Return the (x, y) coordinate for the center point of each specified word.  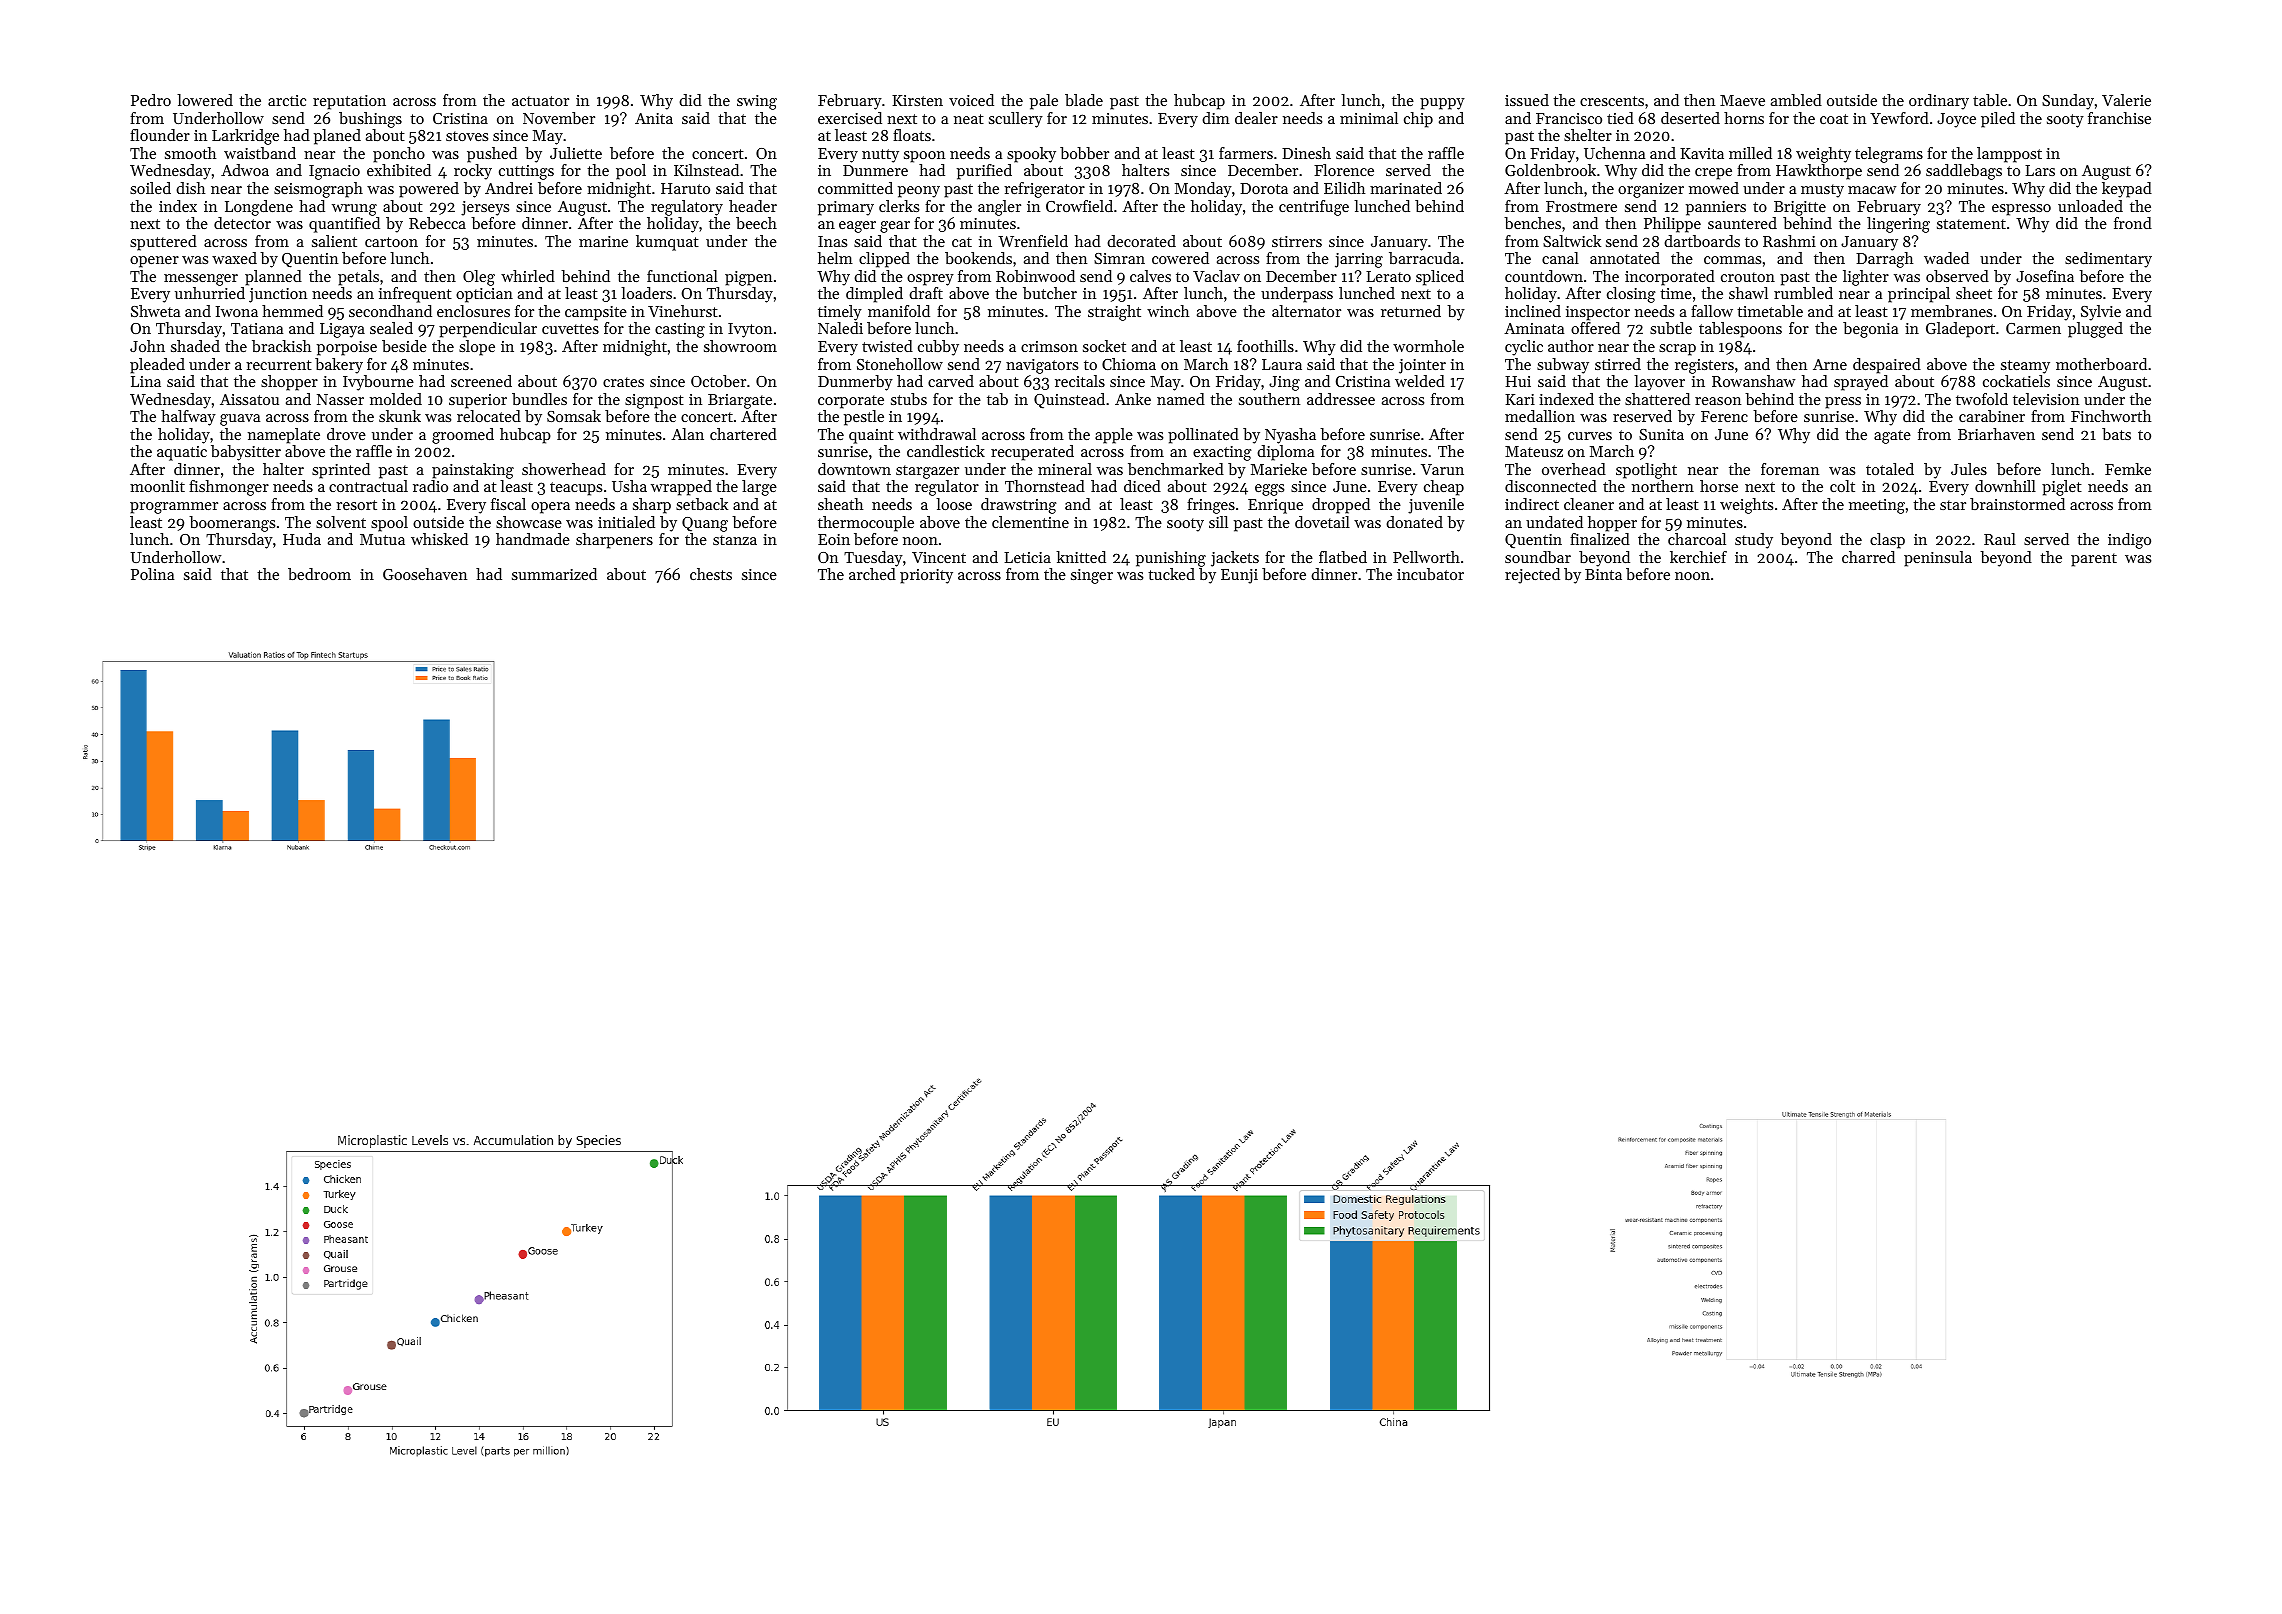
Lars (2040, 170)
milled (1750, 153)
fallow (1712, 311)
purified (984, 172)
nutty (880, 156)
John (147, 346)
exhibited (399, 170)
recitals (1080, 381)
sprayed (1861, 383)
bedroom (319, 574)
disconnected (1551, 486)
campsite (596, 313)
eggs (1269, 490)
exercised (850, 118)
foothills (1265, 346)
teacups (576, 489)
